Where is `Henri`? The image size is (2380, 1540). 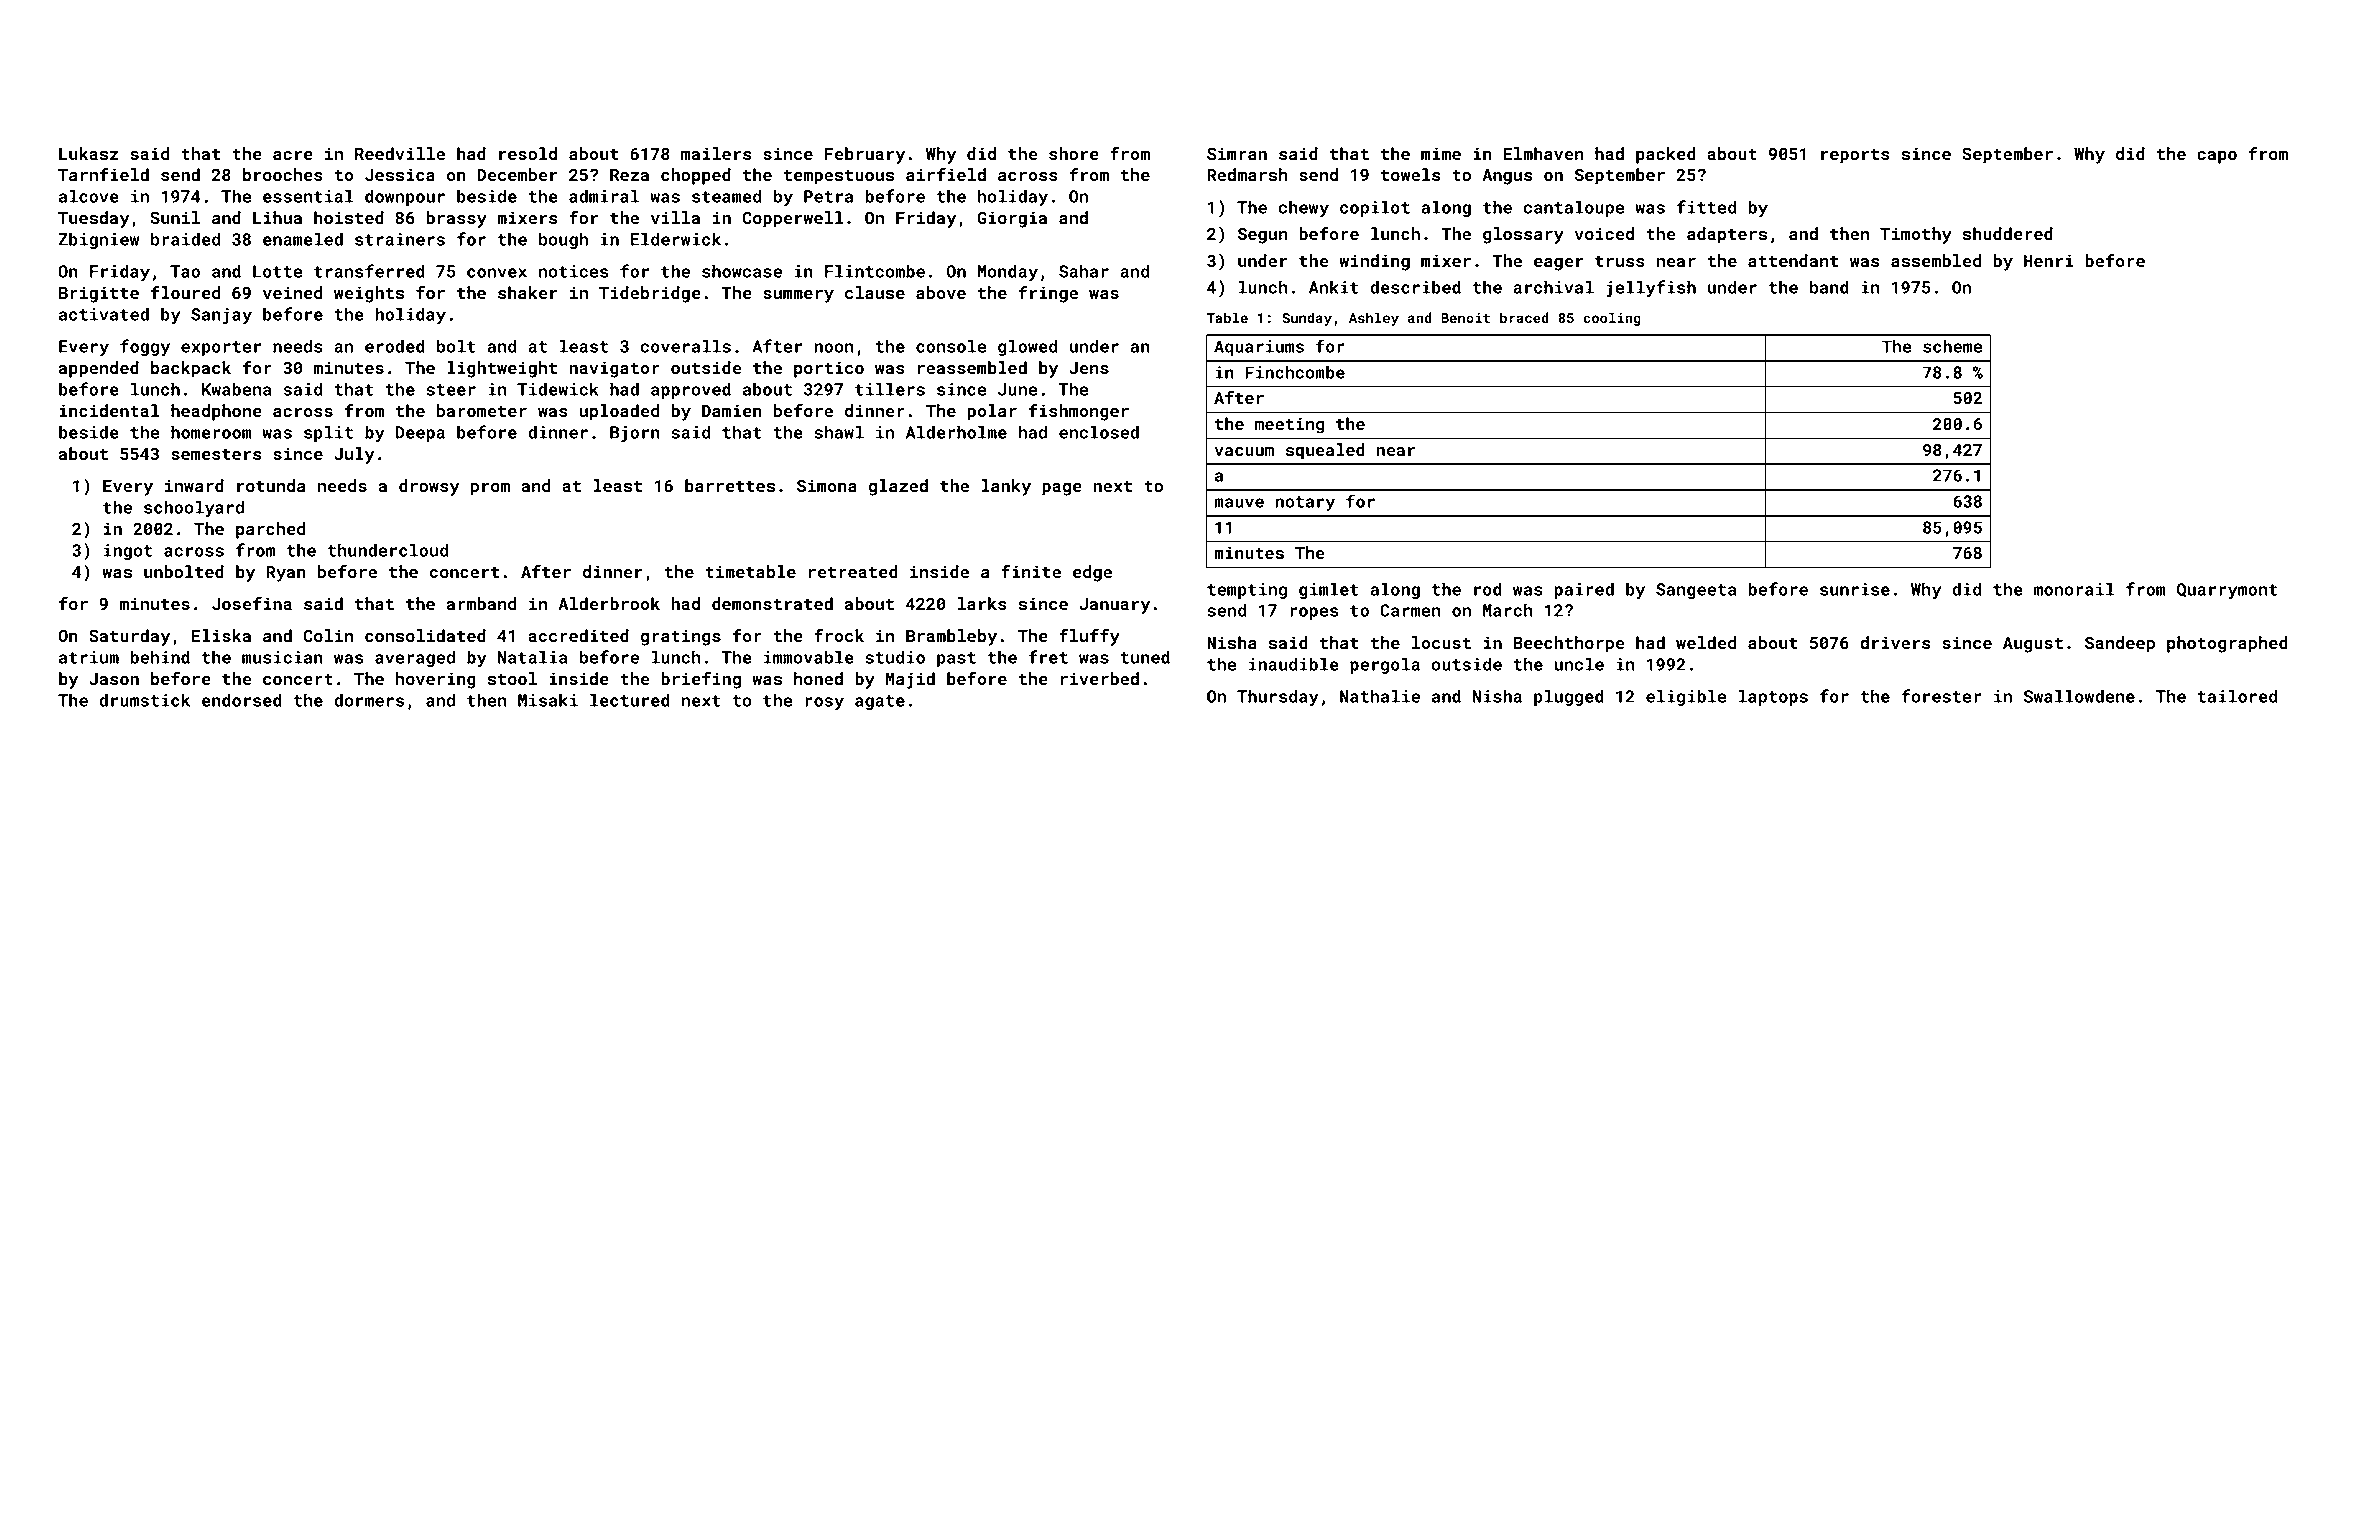
Henri is located at coordinates (2048, 260).
